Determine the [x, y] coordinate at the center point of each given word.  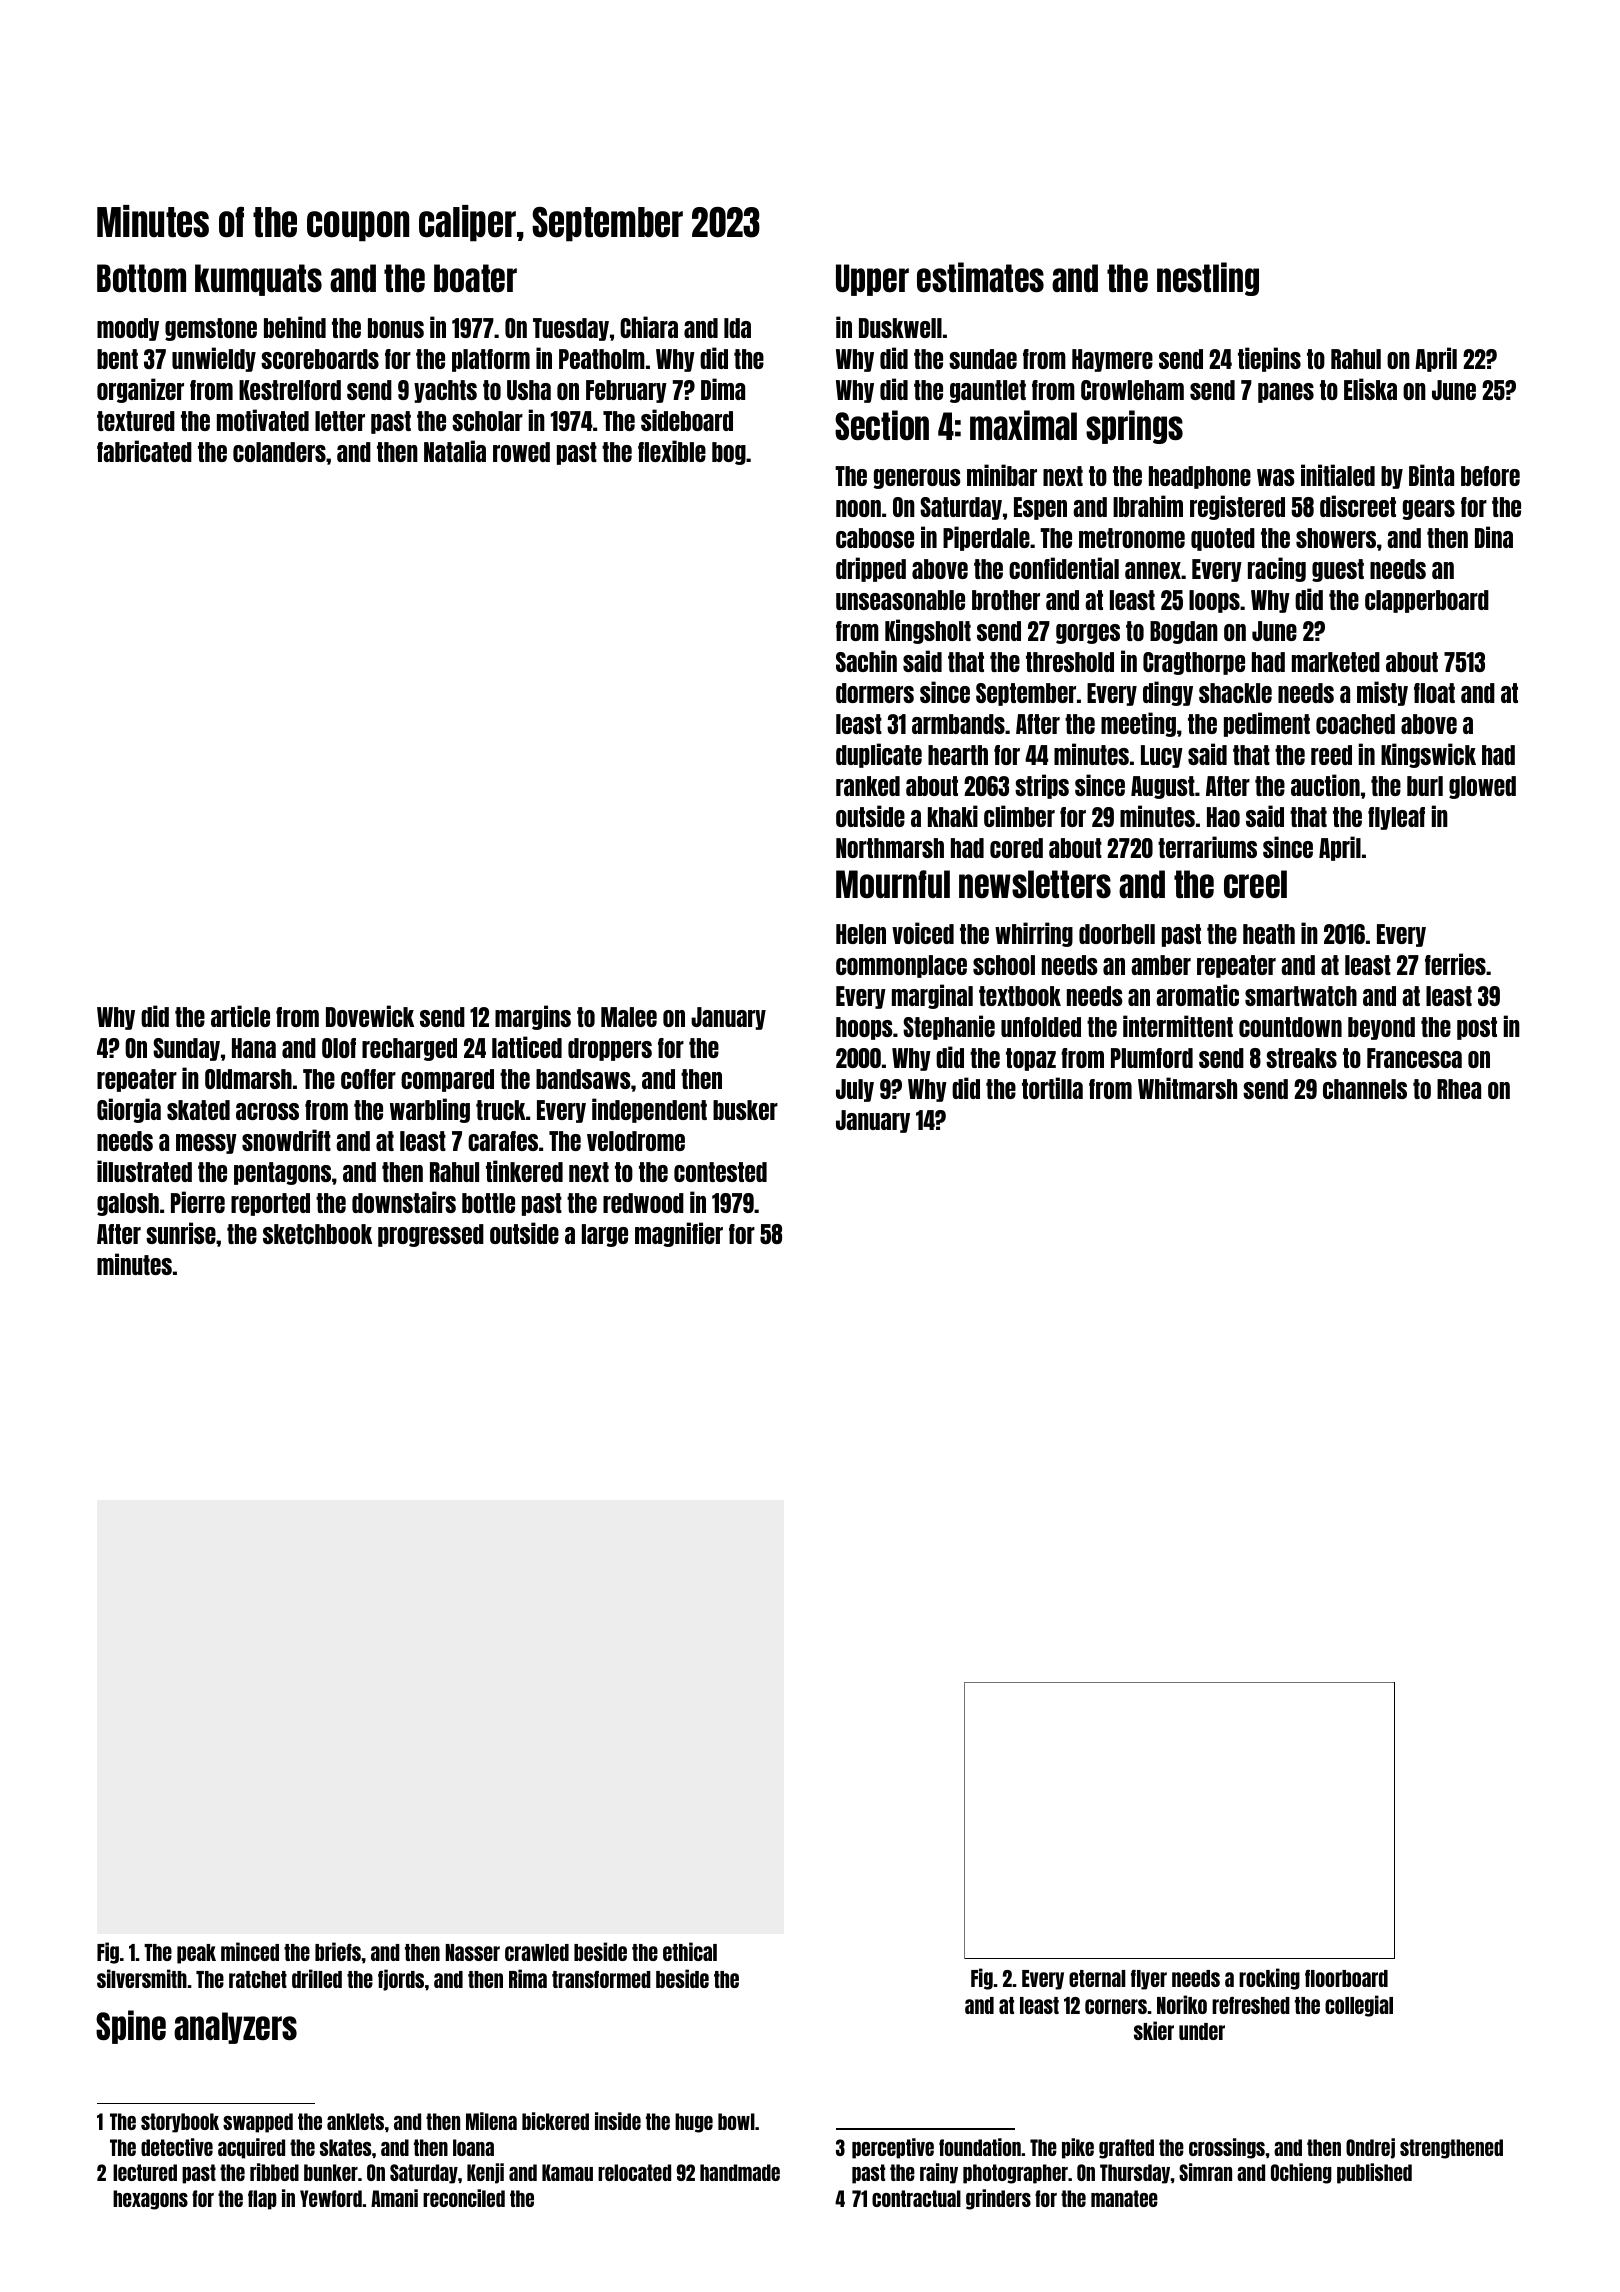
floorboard [1346, 1978]
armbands [958, 724]
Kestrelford [290, 390]
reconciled [464, 2198]
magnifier [679, 1234]
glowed [1482, 787]
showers [1336, 538]
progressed [431, 1235]
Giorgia [129, 1110]
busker [745, 1110]
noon [858, 508]
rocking [1269, 1979]
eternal [1097, 1978]
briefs [338, 1951]
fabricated [144, 451]
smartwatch [1301, 996]
